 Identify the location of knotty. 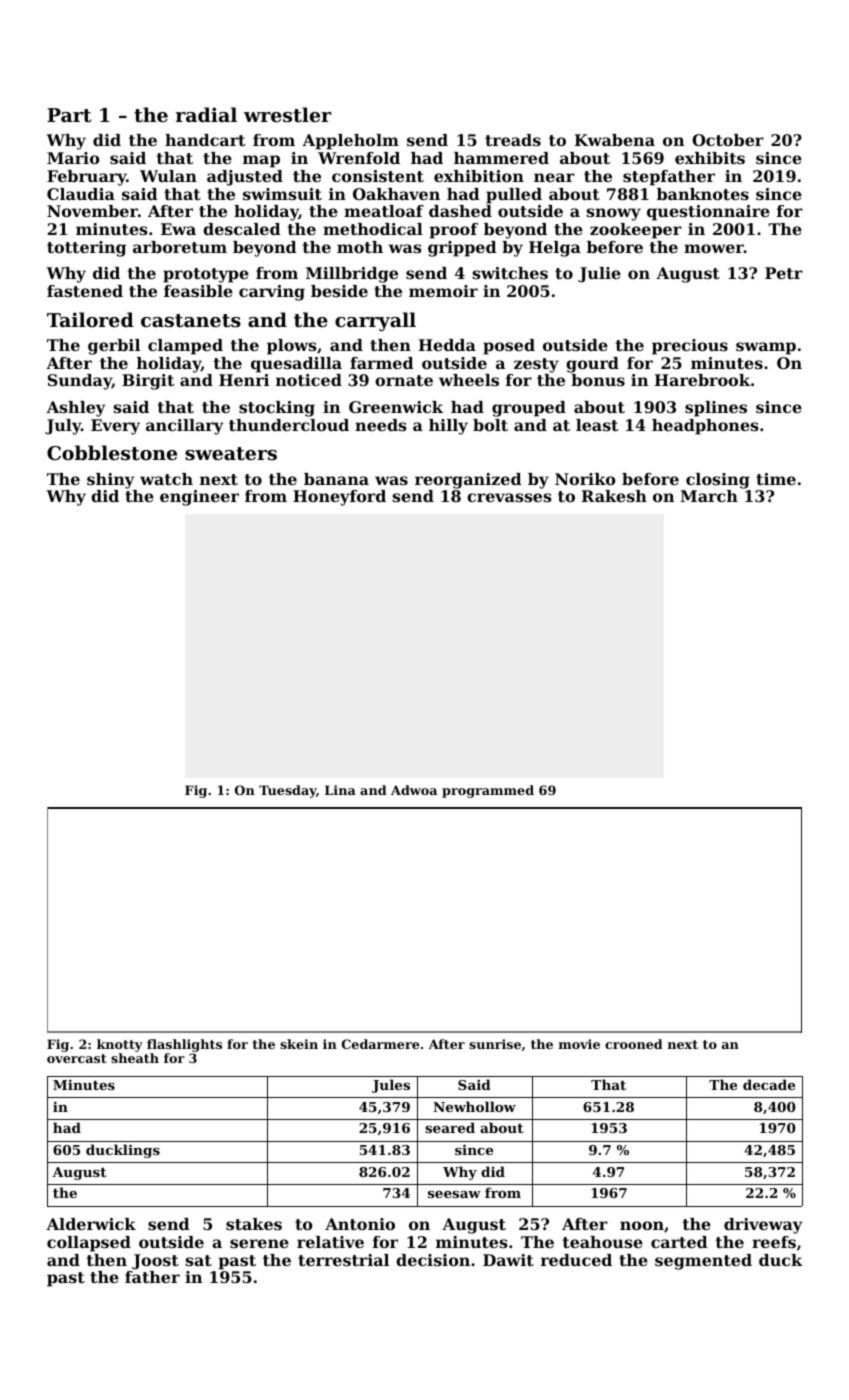
(120, 1045).
